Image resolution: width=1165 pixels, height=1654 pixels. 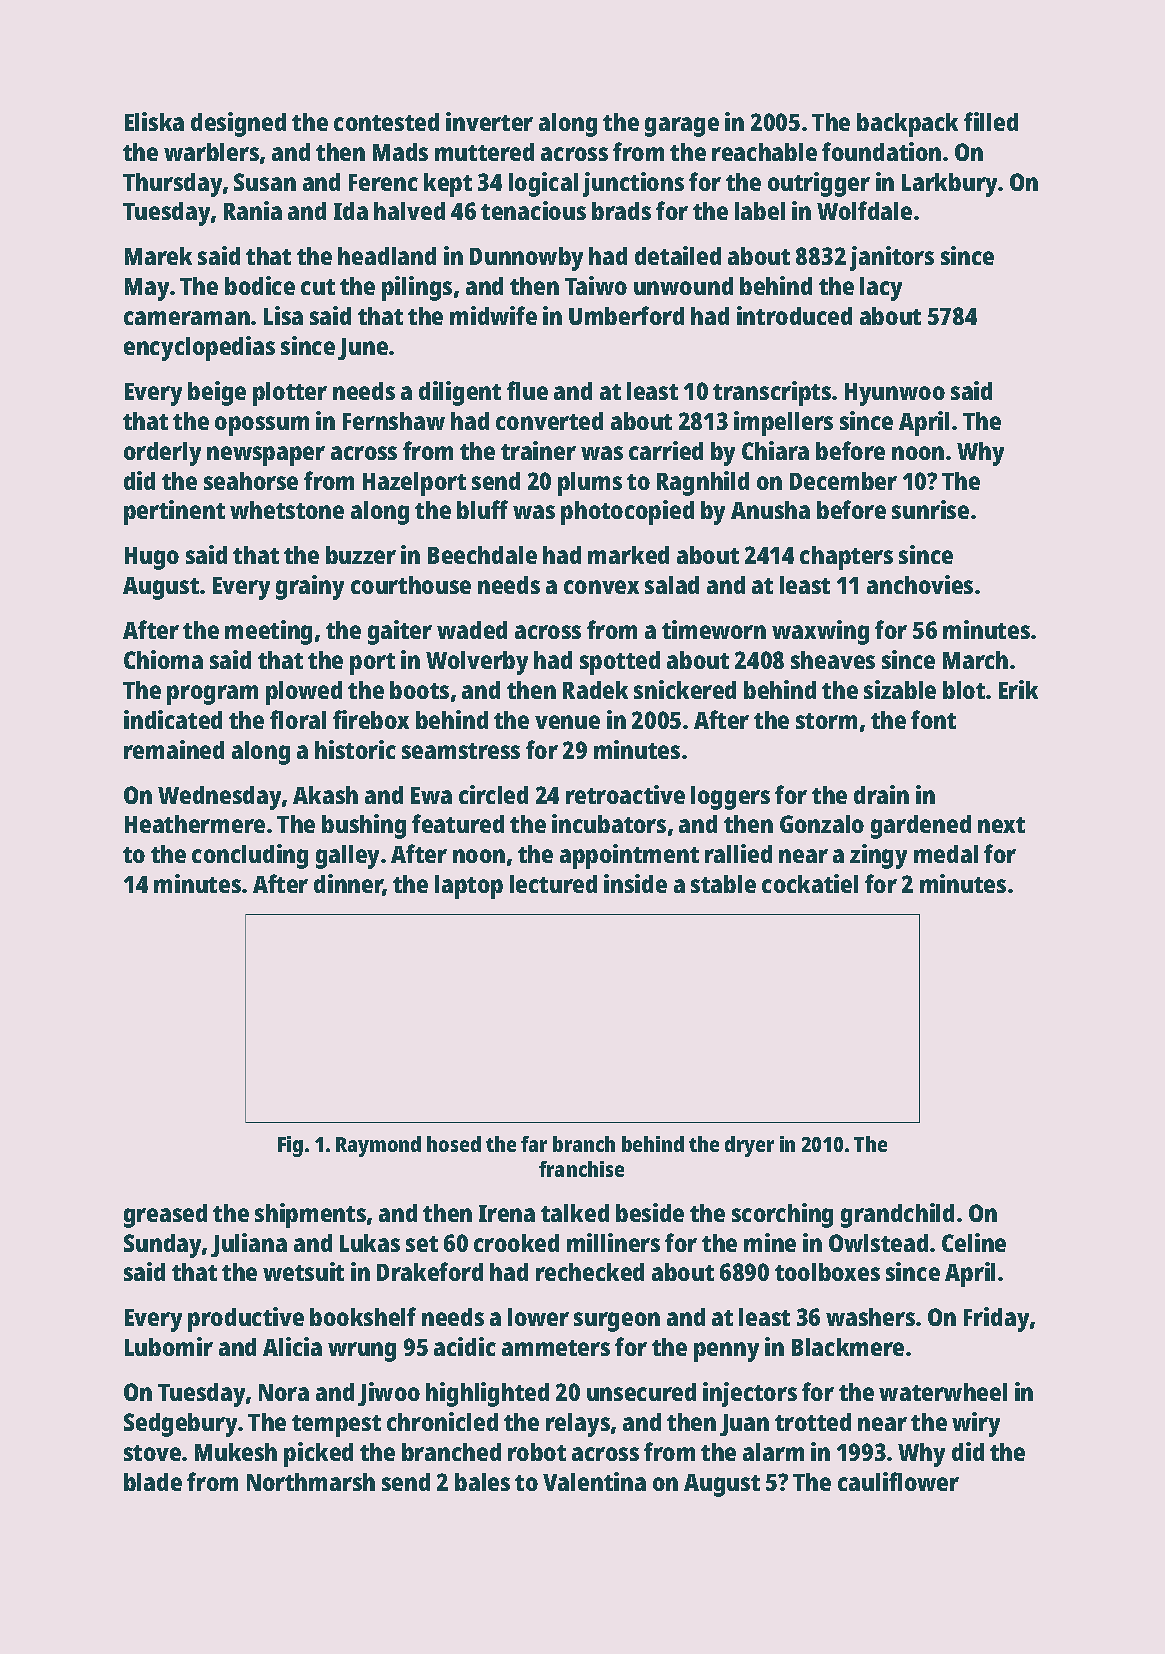 I want to click on Drakeford, so click(x=430, y=1271).
